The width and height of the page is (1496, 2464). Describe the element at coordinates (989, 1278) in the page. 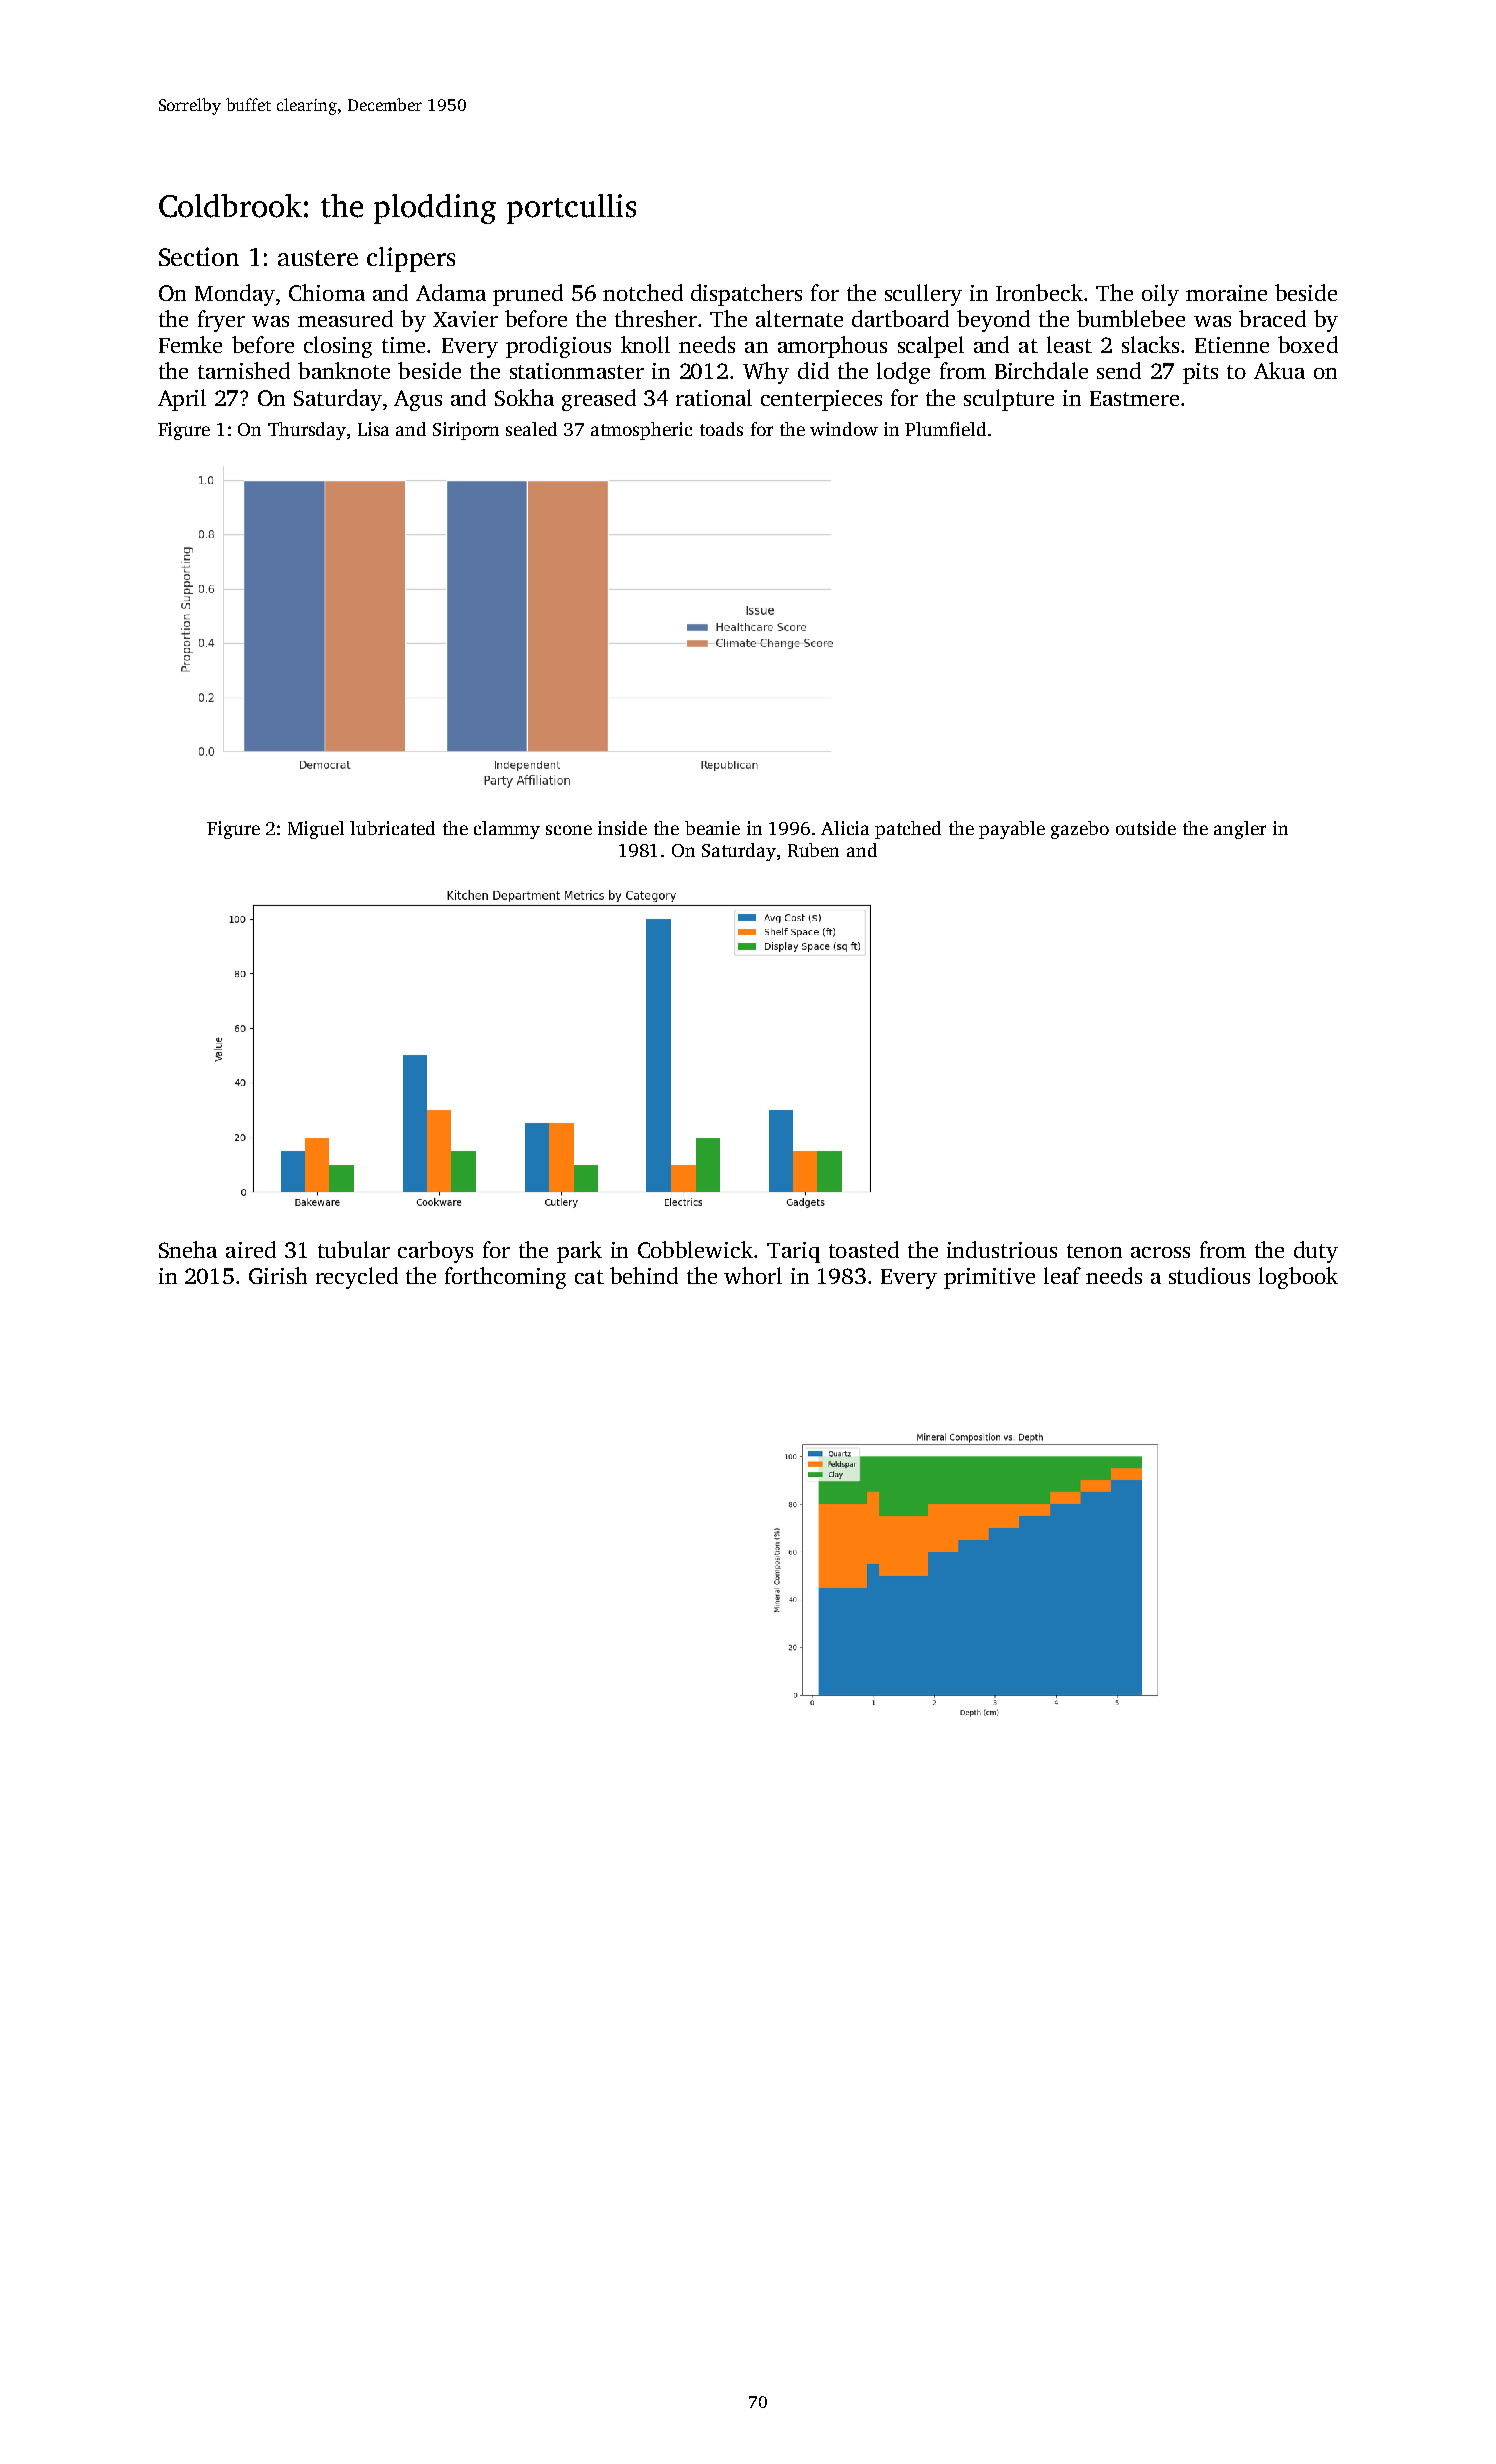

I see `primitive` at that location.
